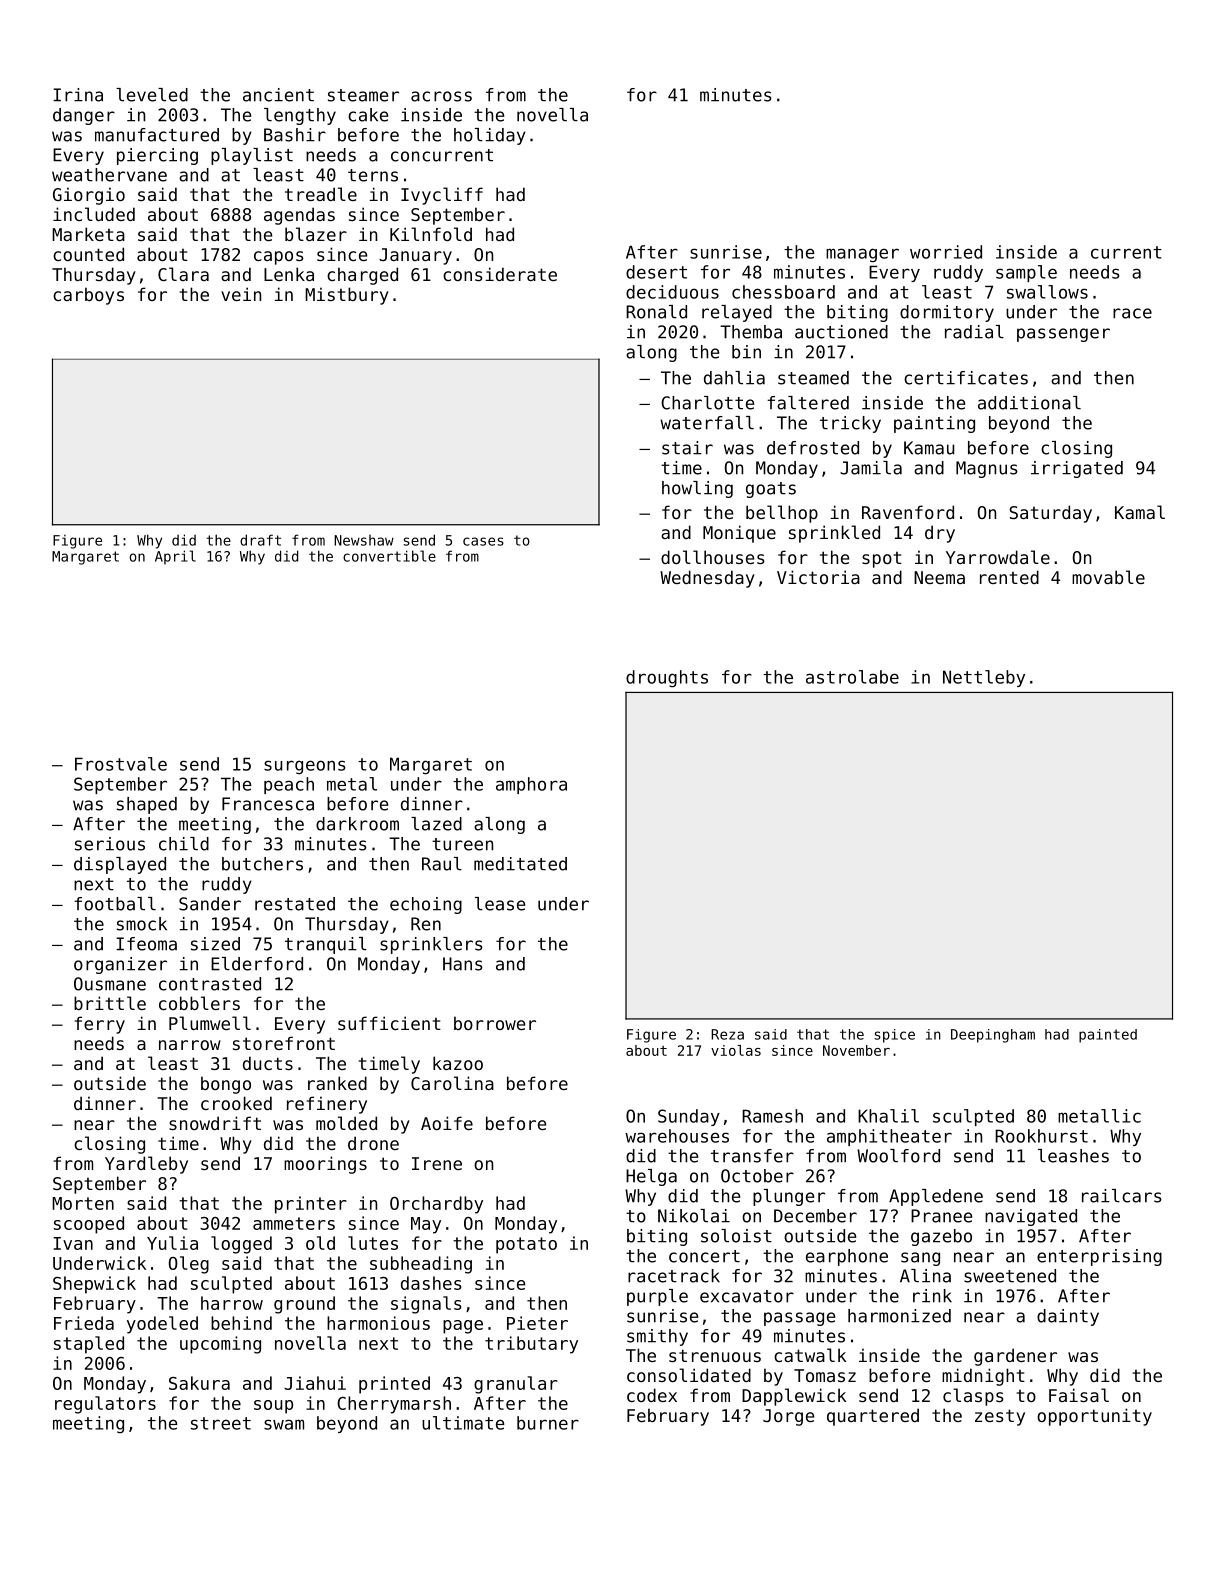 Image resolution: width=1225 pixels, height=1586 pixels. What do you see at coordinates (121, 764) in the page?
I see `Frostvale` at bounding box center [121, 764].
